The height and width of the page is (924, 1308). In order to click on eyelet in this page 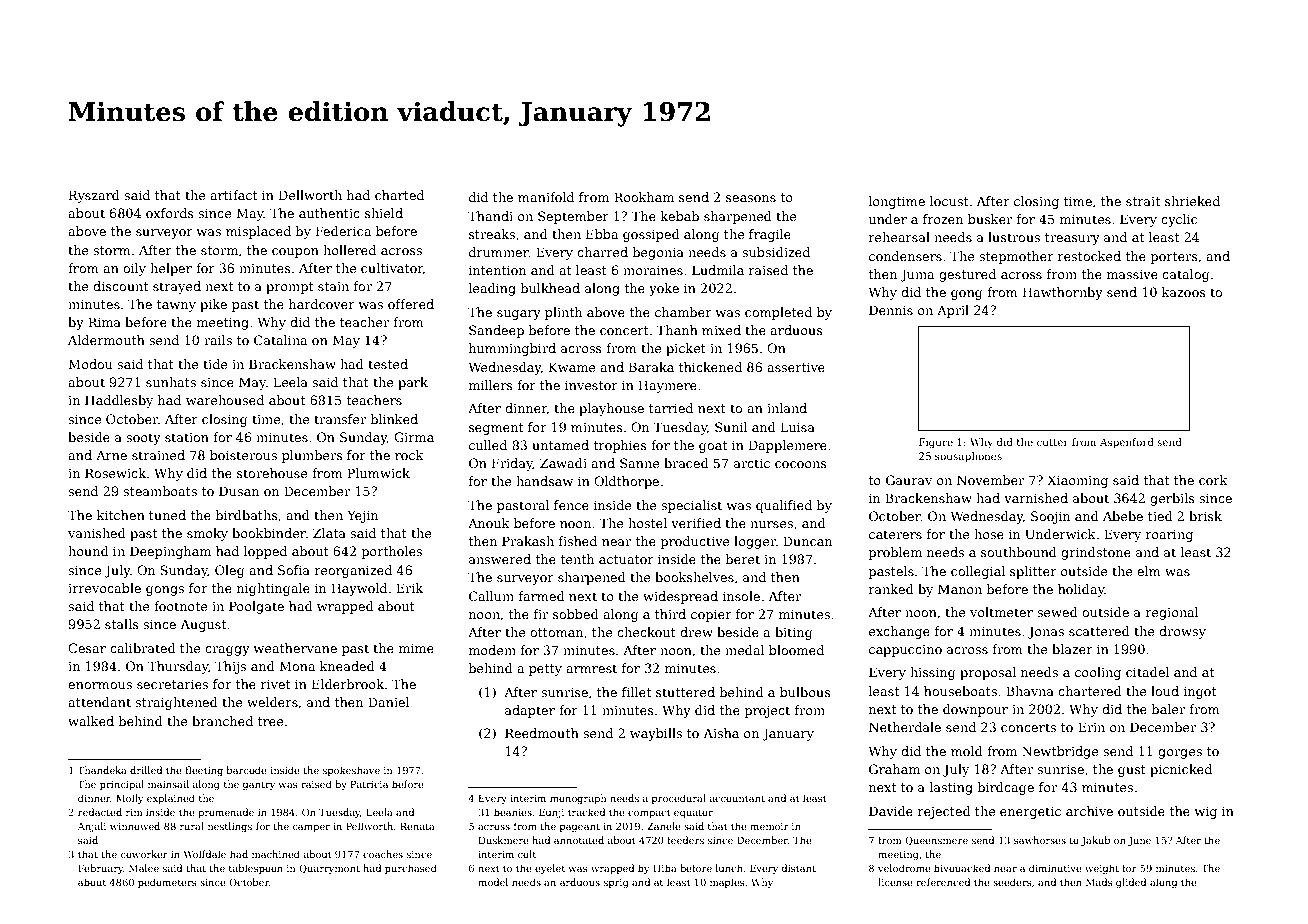, I will do `click(550, 869)`.
